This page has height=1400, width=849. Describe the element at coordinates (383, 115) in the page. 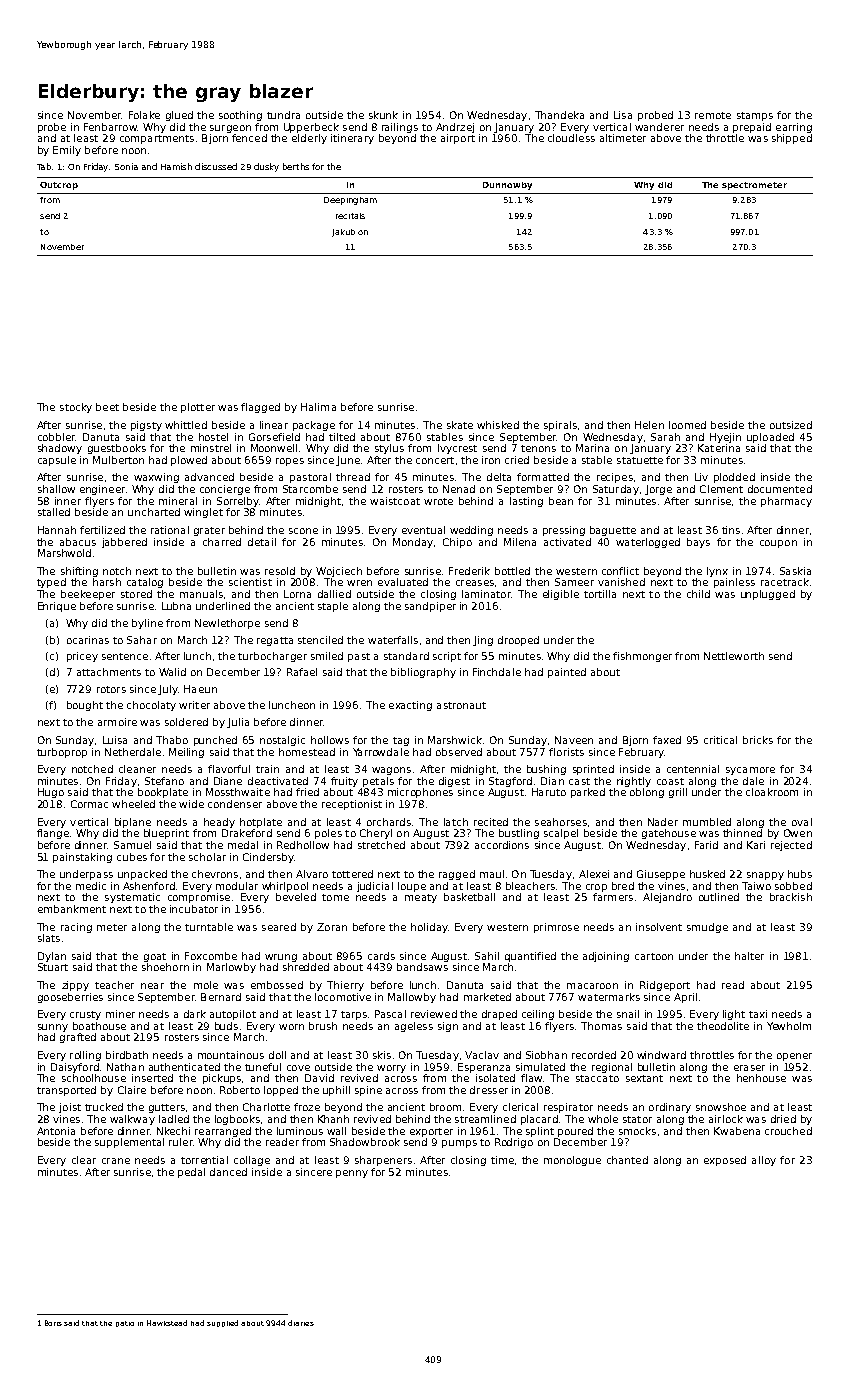

I see `skunk` at that location.
